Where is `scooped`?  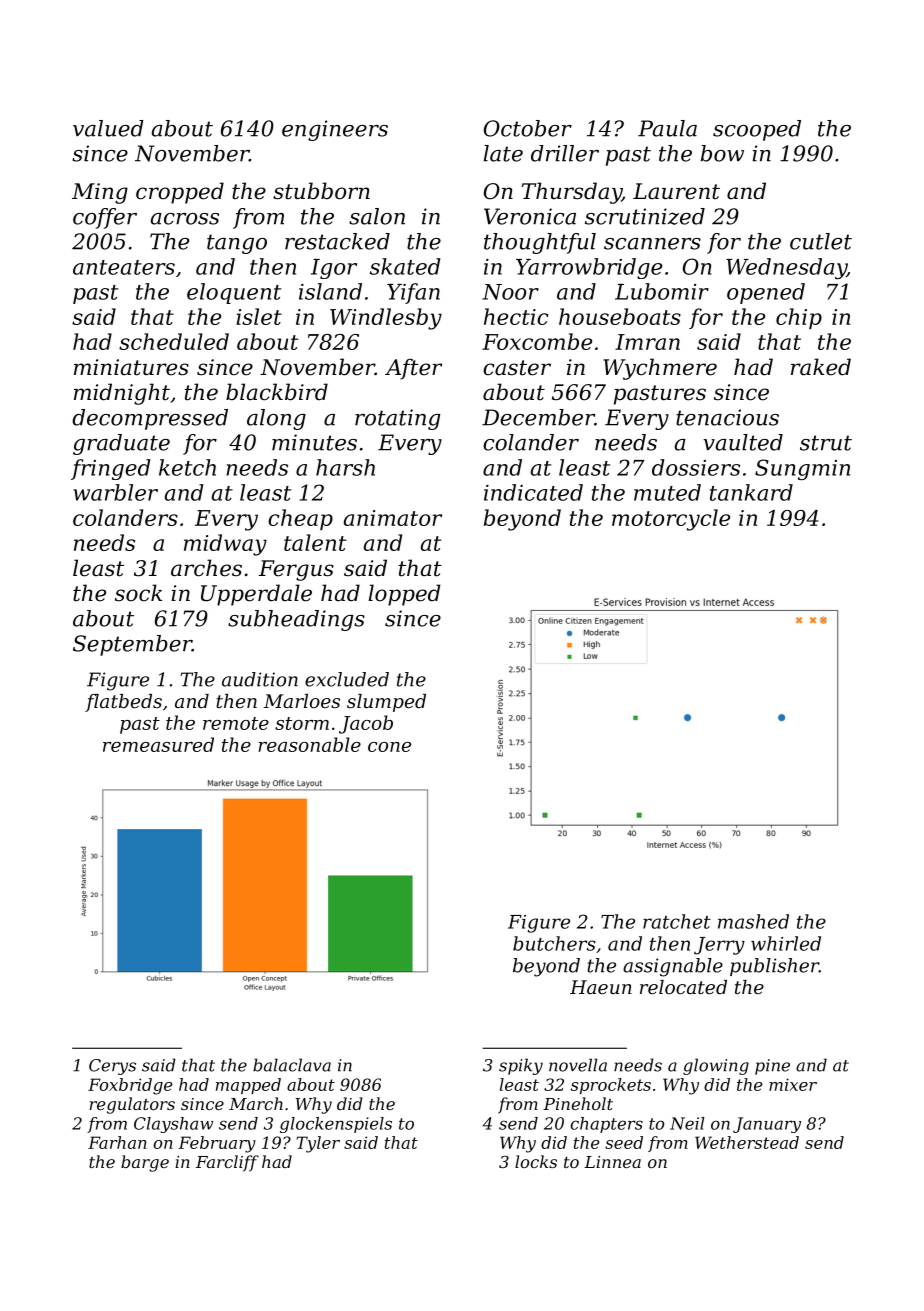 scooped is located at coordinates (757, 130).
